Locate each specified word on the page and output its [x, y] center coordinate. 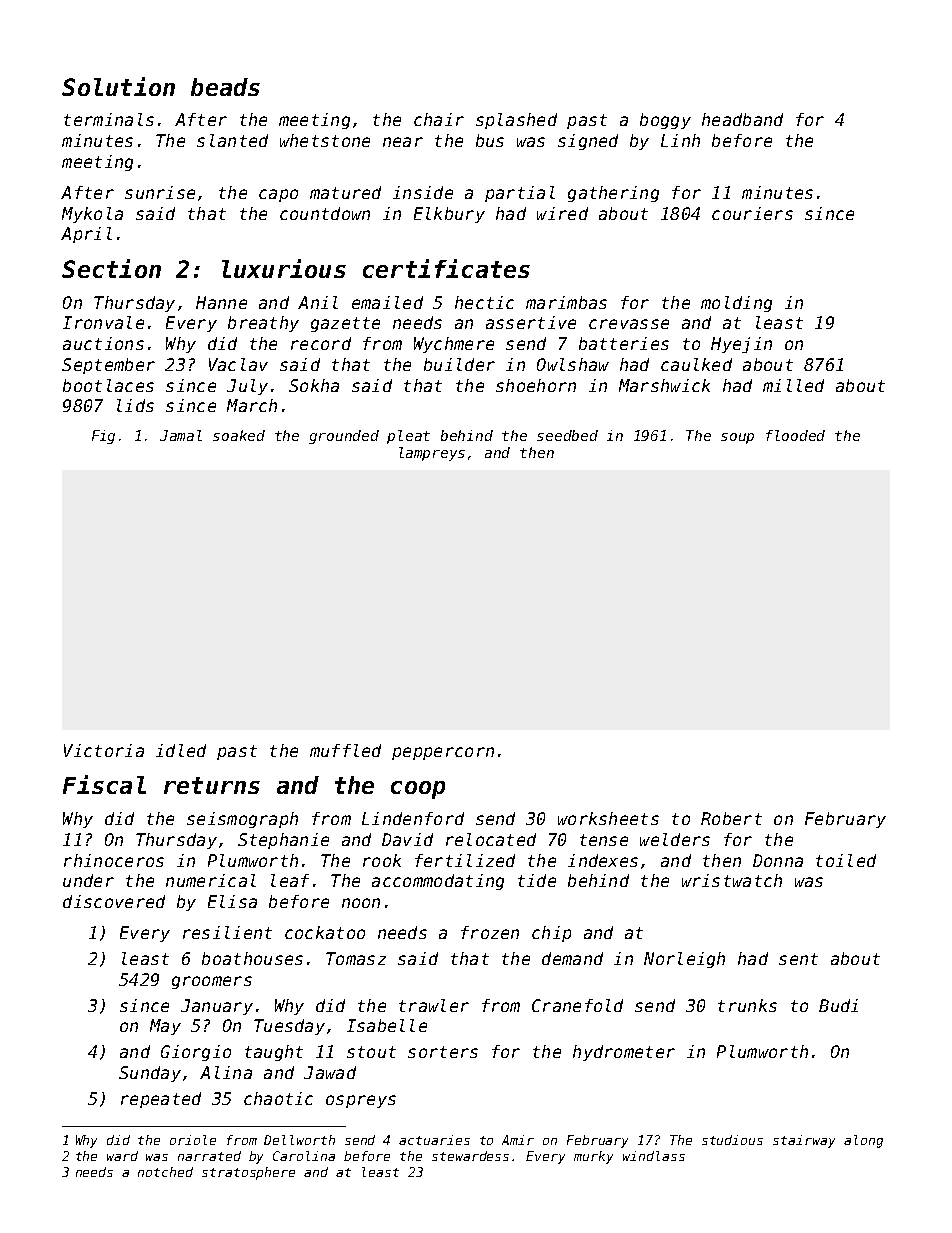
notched [165, 1172]
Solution [118, 86]
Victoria [104, 750]
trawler [434, 1005]
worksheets [608, 818]
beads [225, 87]
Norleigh [684, 960]
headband [742, 119]
